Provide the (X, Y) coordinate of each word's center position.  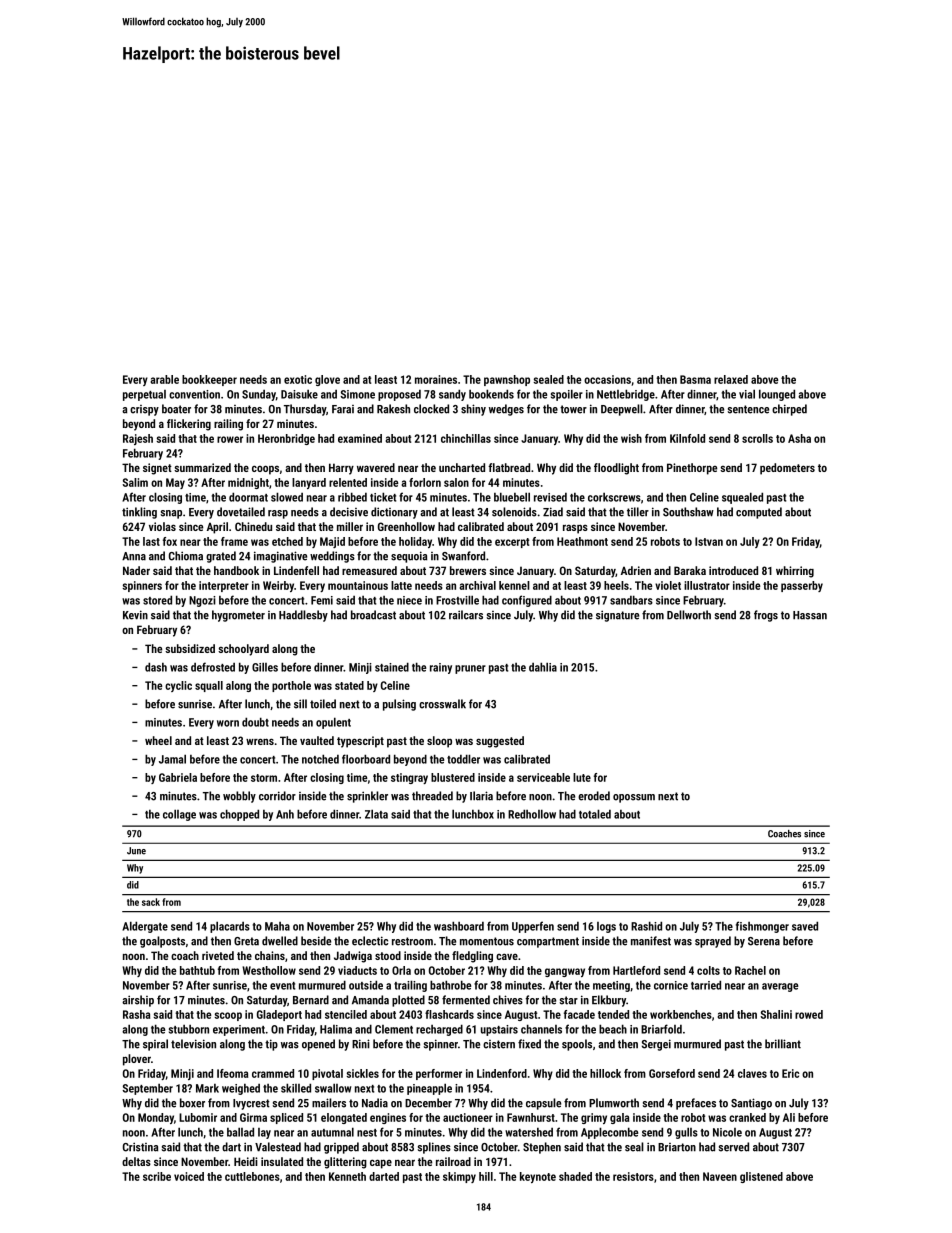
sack (151, 902)
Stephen (542, 1148)
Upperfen (533, 927)
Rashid (646, 926)
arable (164, 379)
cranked (747, 1117)
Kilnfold (687, 438)
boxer (192, 1103)
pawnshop (507, 380)
